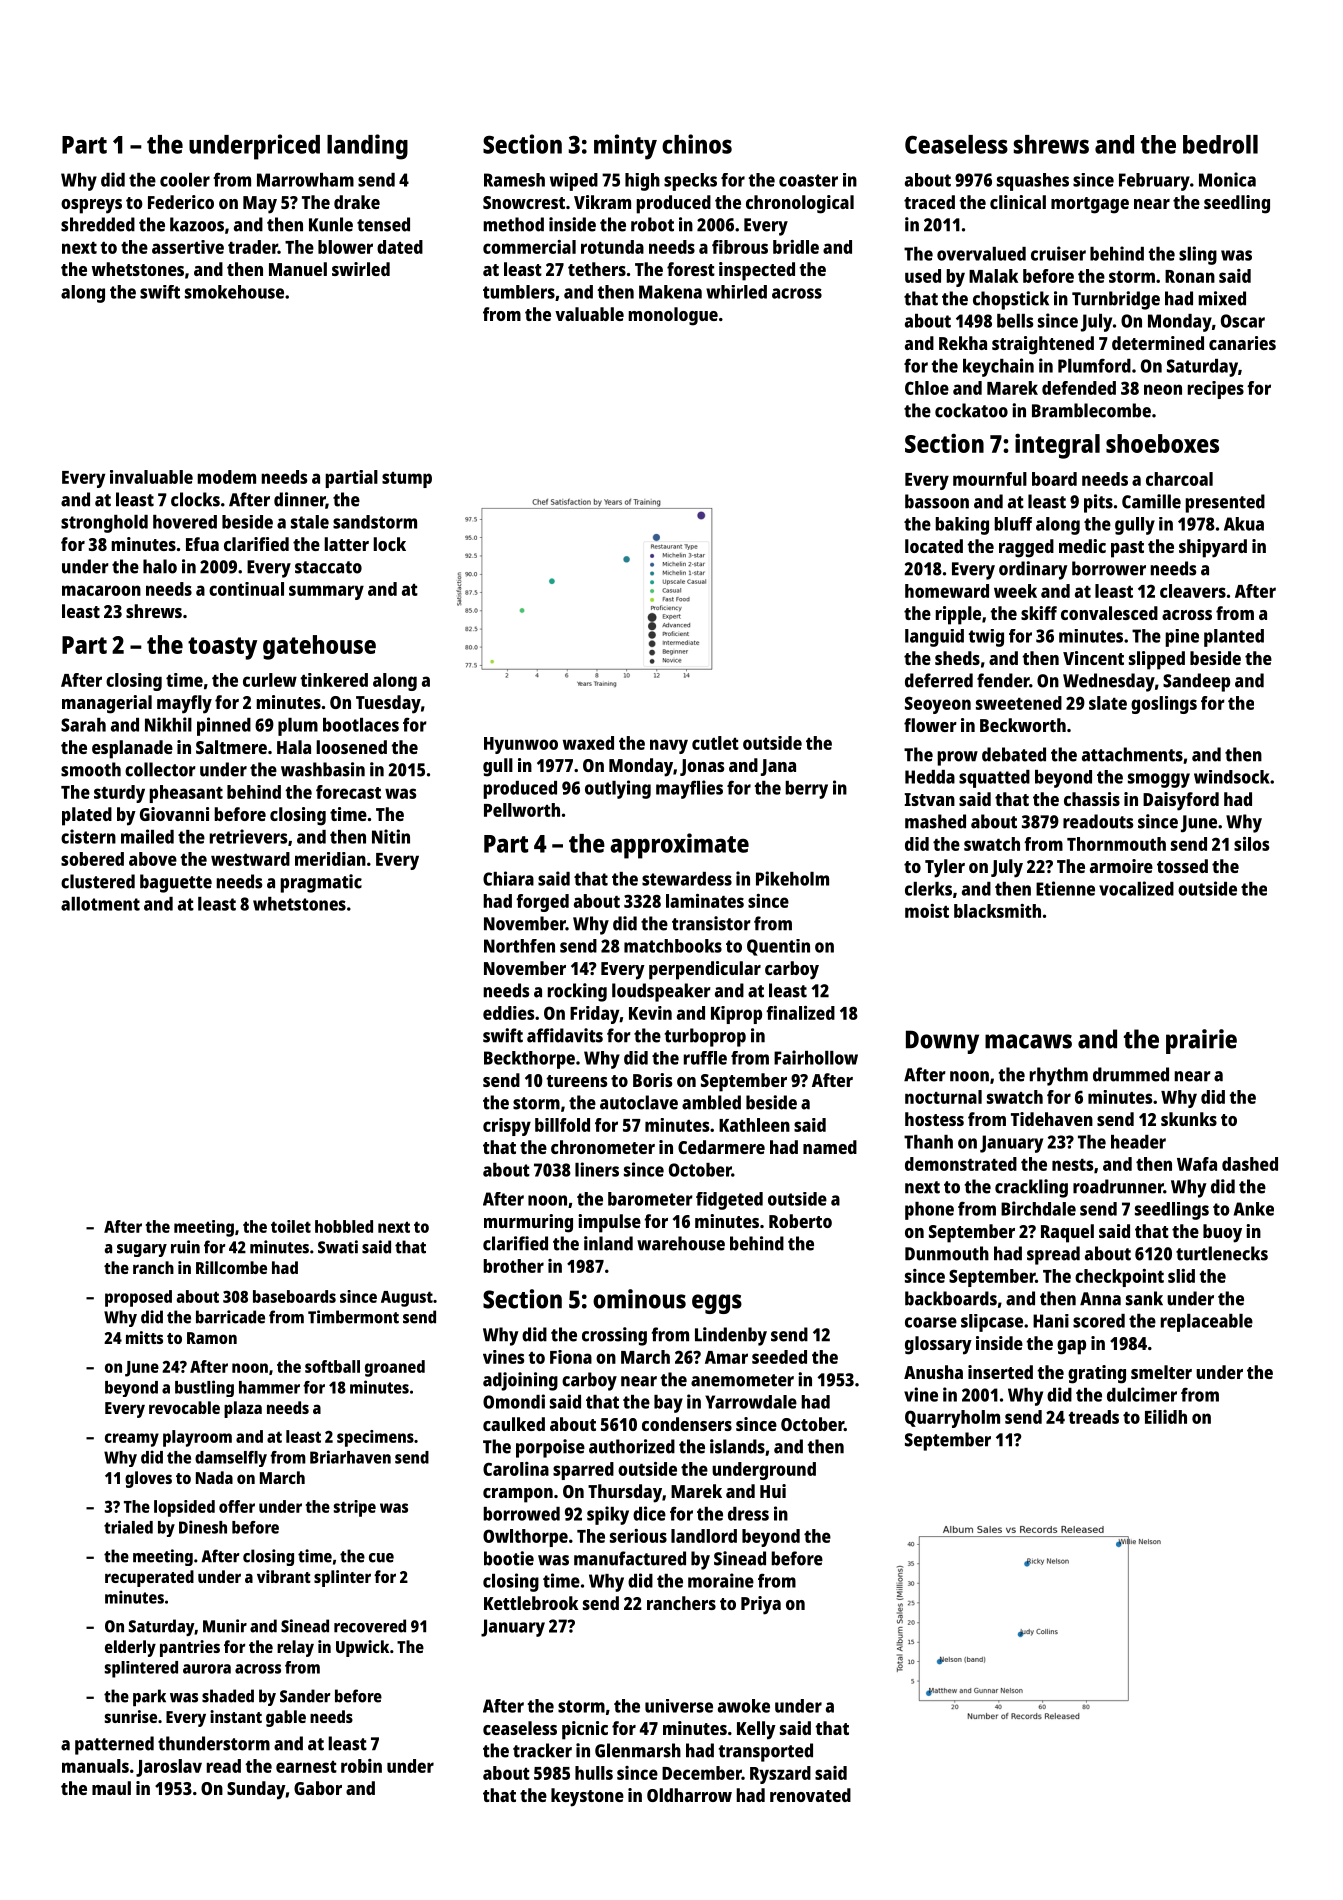 The image size is (1343, 1900). Describe the element at coordinates (509, 1013) in the page. I see `eddies` at that location.
